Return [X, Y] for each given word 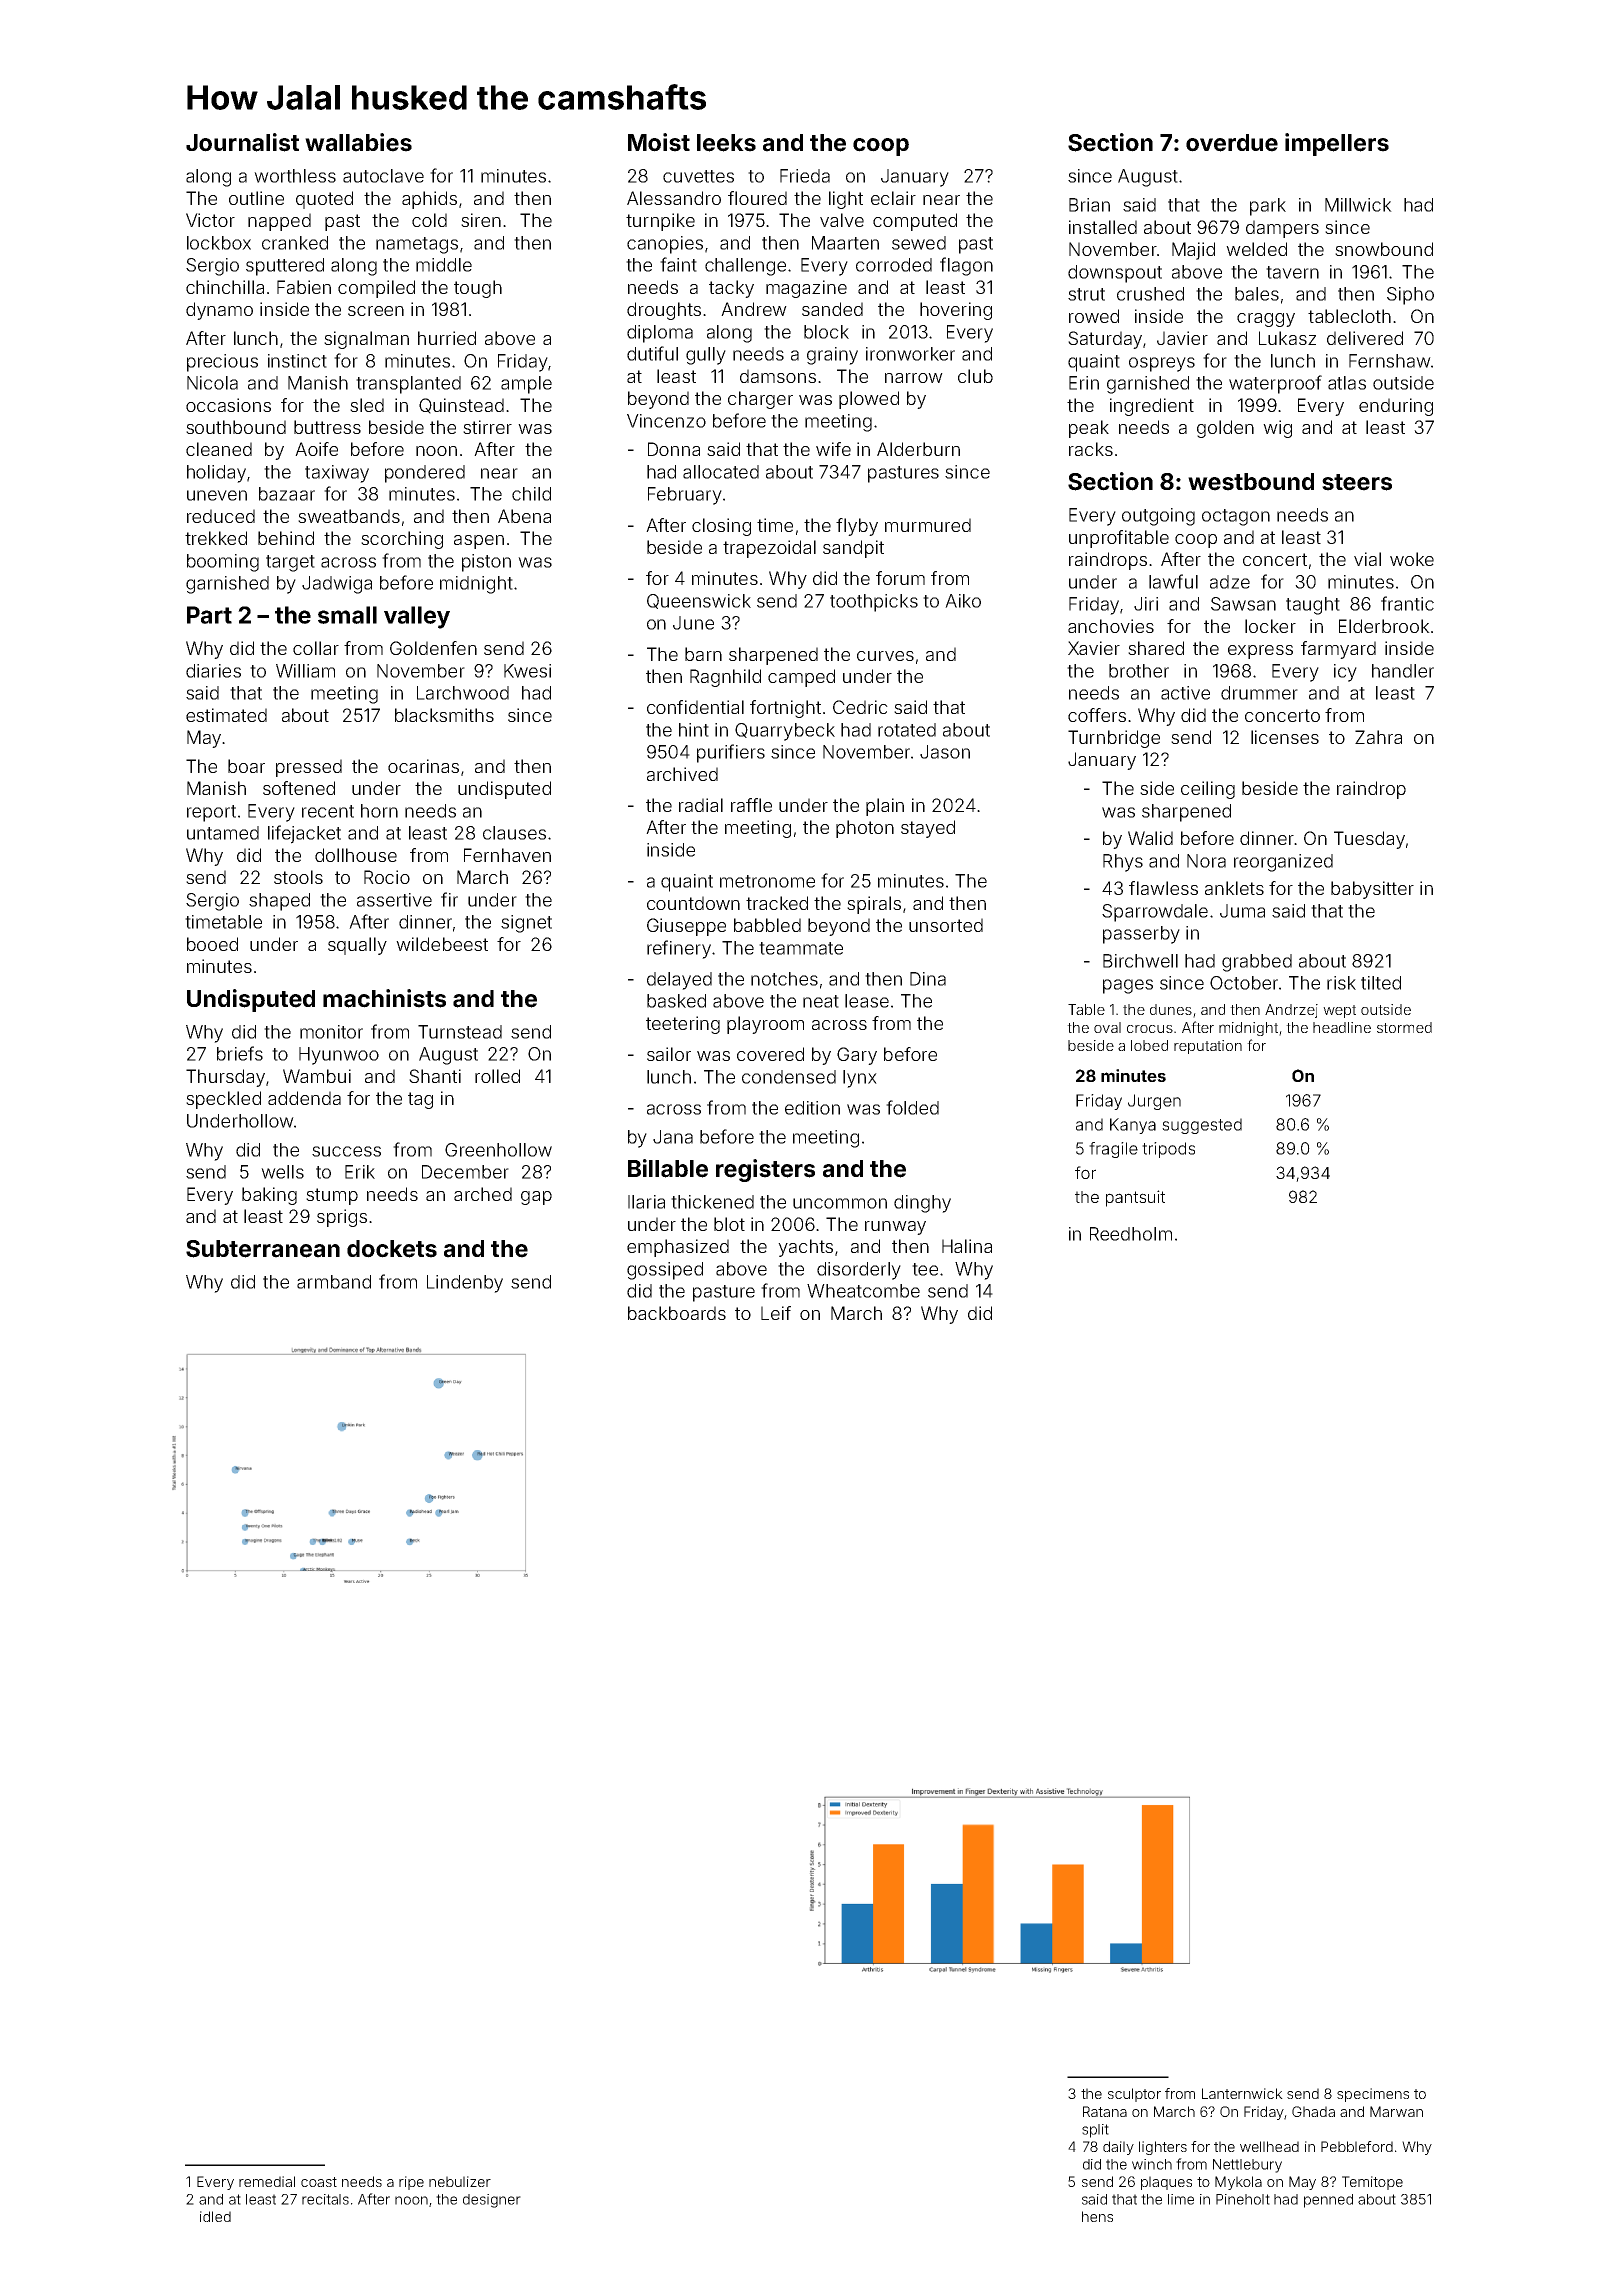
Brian [1089, 205]
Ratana [1105, 2111]
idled [215, 2216]
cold [429, 220]
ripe [411, 2183]
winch [1152, 2164]
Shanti [435, 1076]
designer [492, 2201]
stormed [1404, 1027]
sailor [669, 1054]
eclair [893, 198]
